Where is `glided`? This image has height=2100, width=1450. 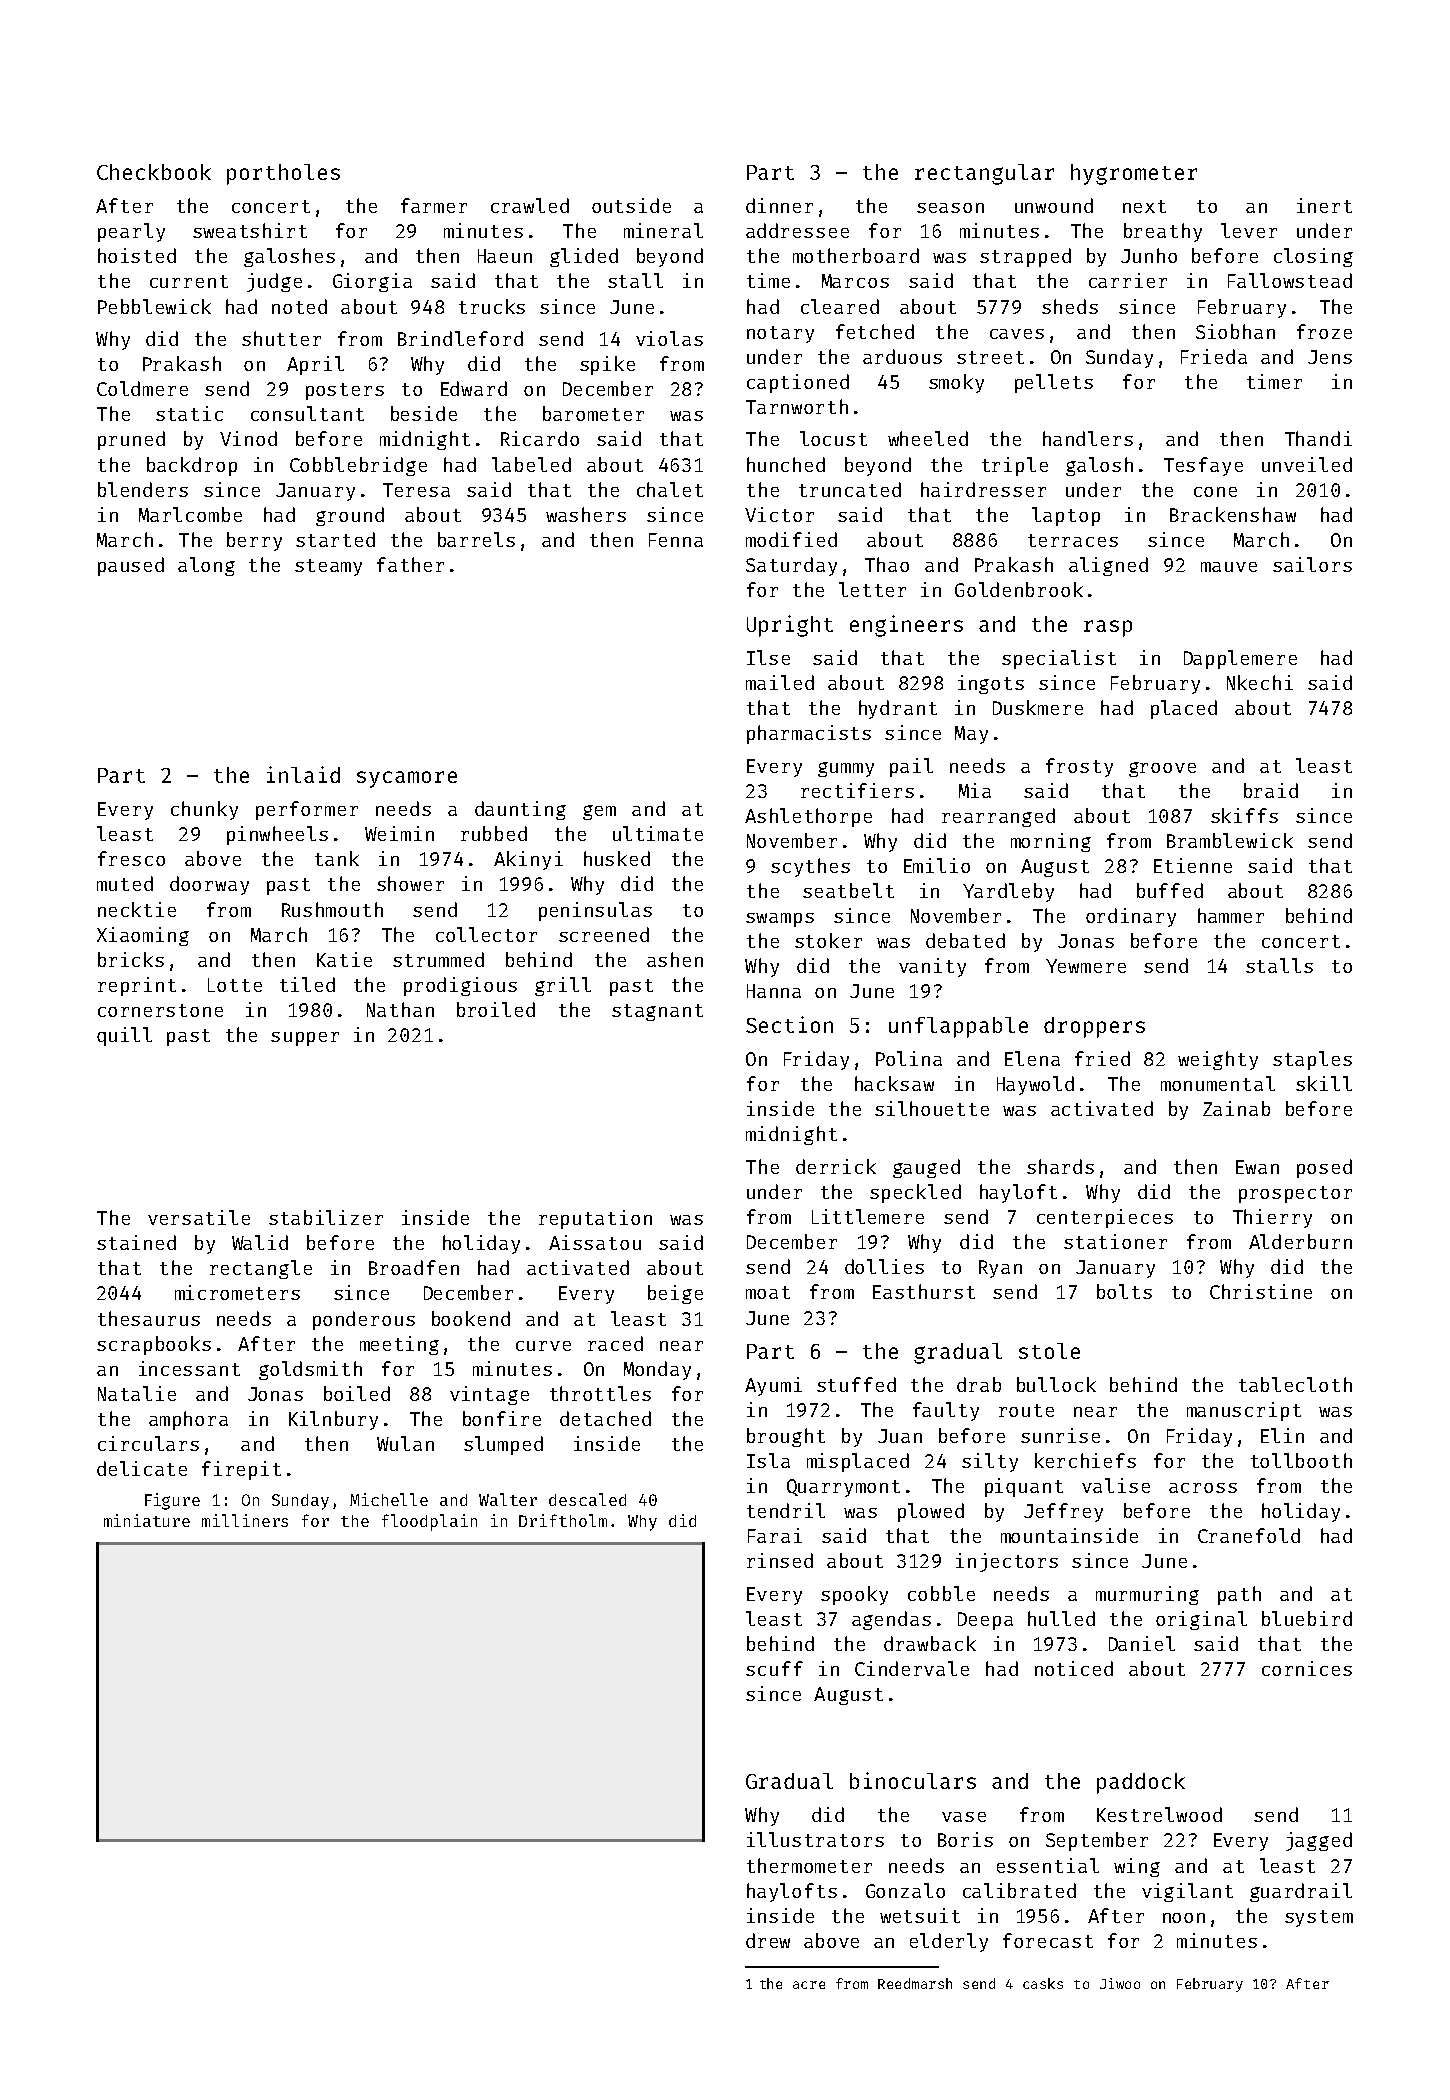
glided is located at coordinates (584, 257).
